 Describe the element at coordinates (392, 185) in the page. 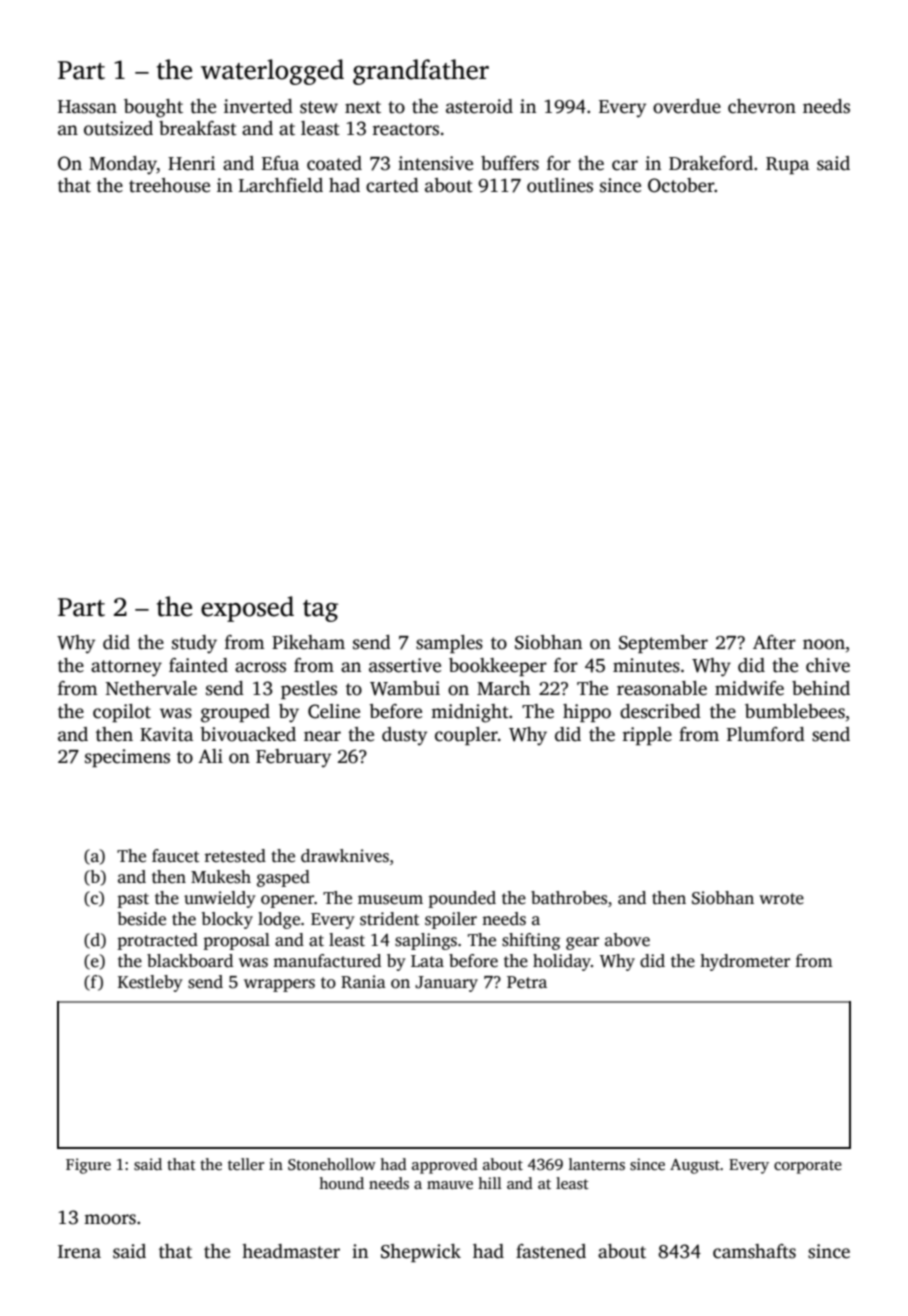

I see `carted` at that location.
